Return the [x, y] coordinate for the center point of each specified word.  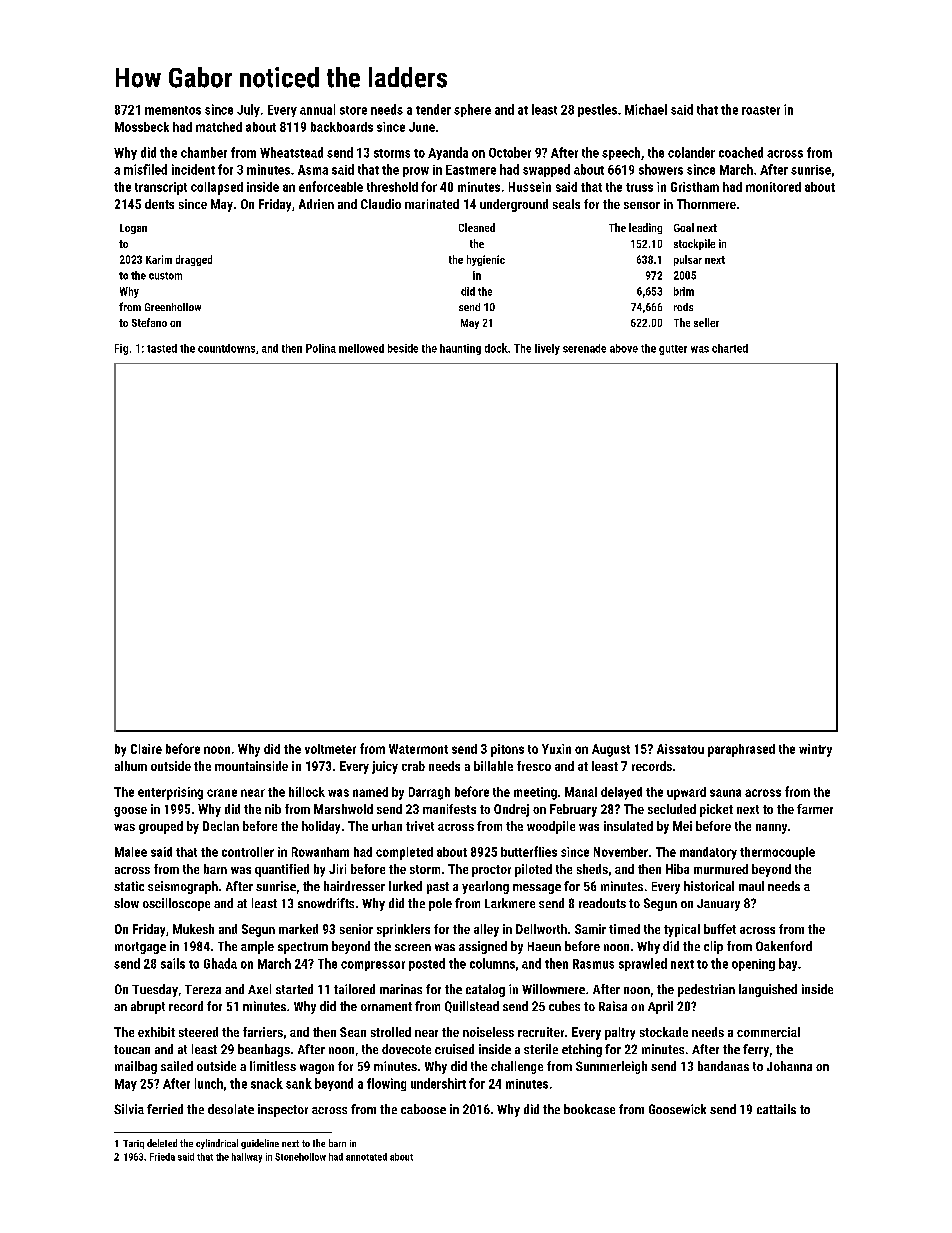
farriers [263, 1032]
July [248, 110]
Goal [684, 227]
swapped [546, 170]
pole [440, 904]
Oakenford [784, 946]
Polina [321, 348]
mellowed [361, 348]
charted [730, 348]
